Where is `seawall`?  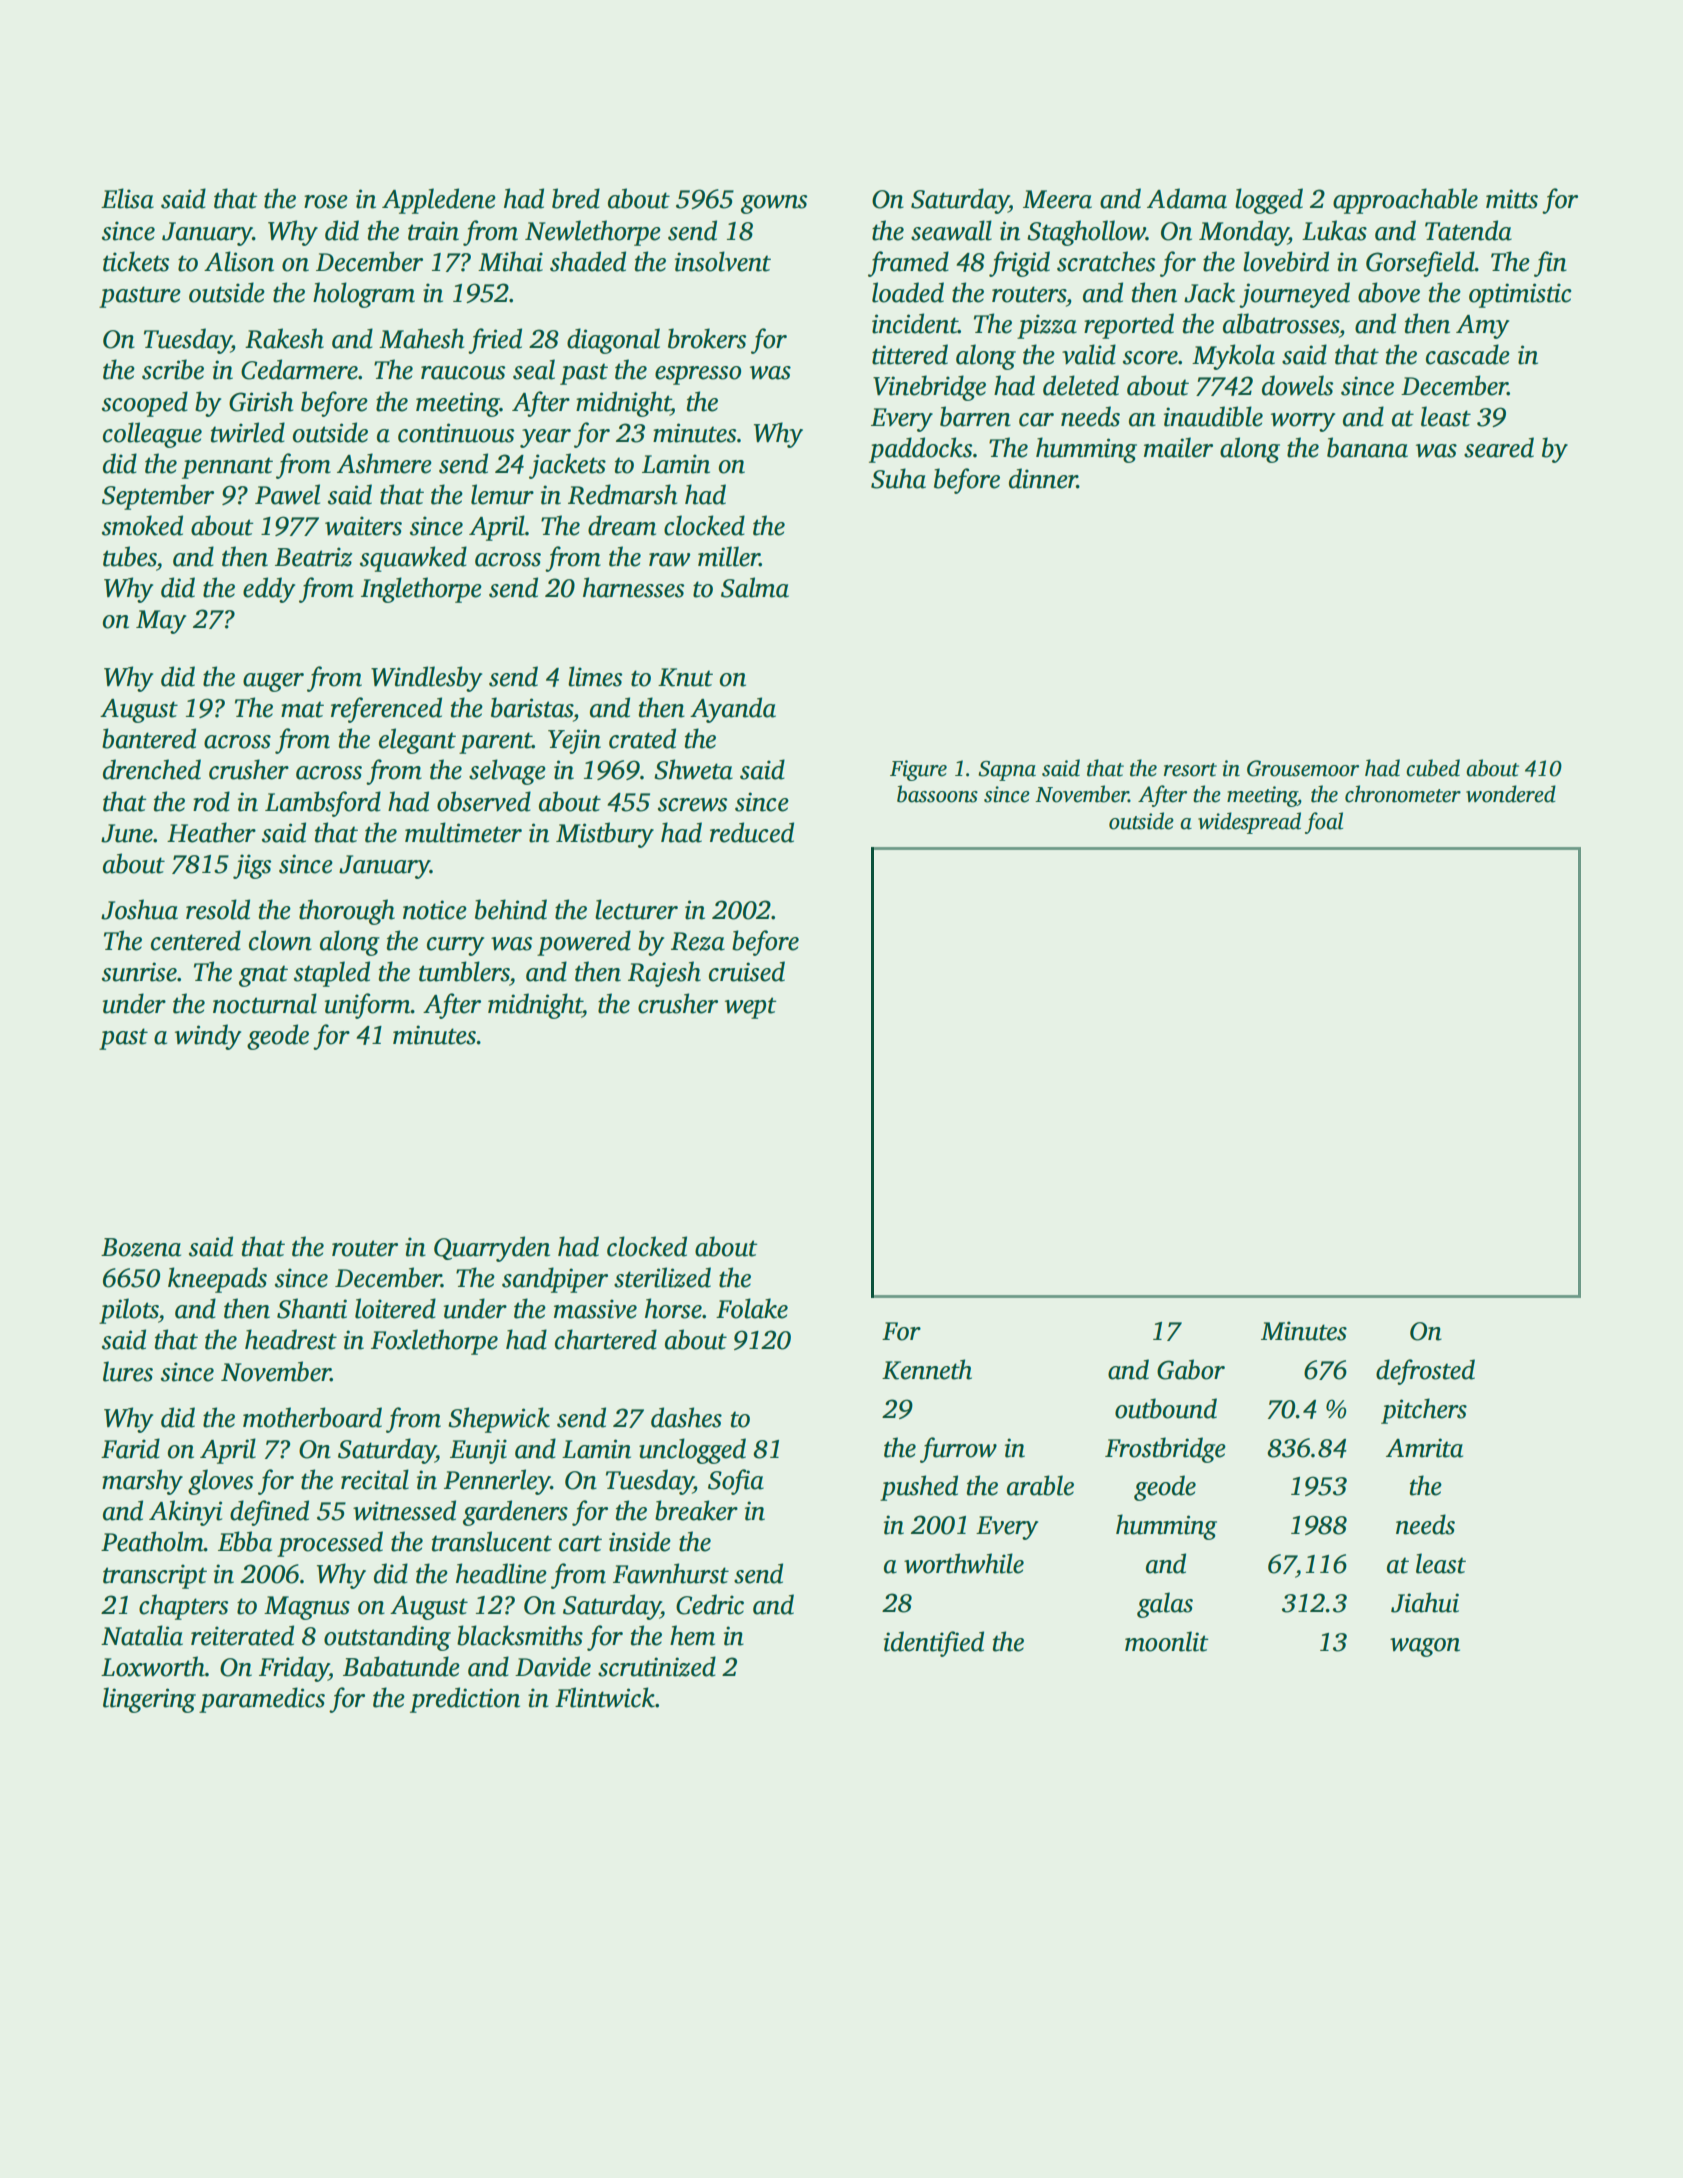 seawall is located at coordinates (951, 230).
